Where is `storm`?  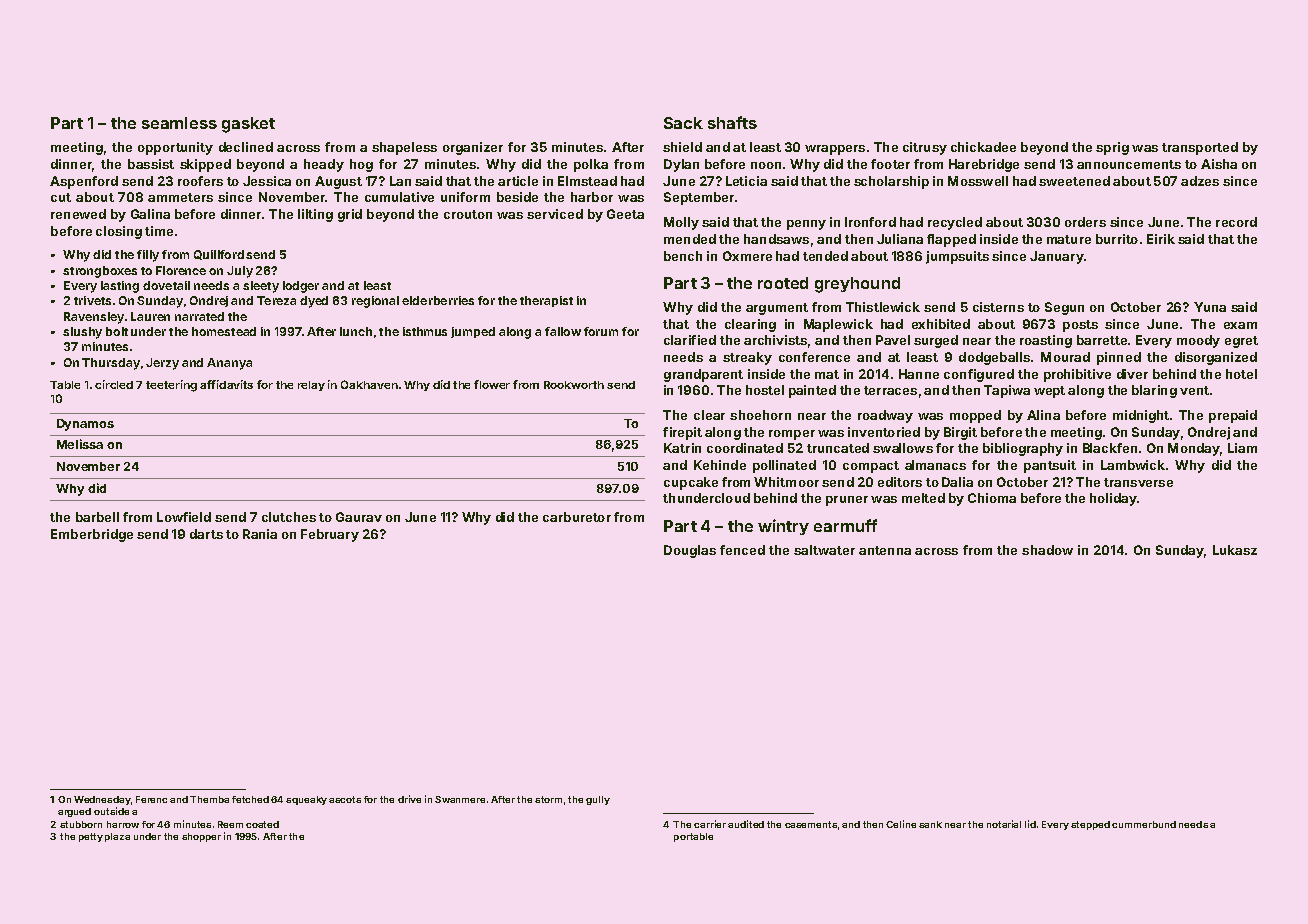
storm is located at coordinates (548, 799).
